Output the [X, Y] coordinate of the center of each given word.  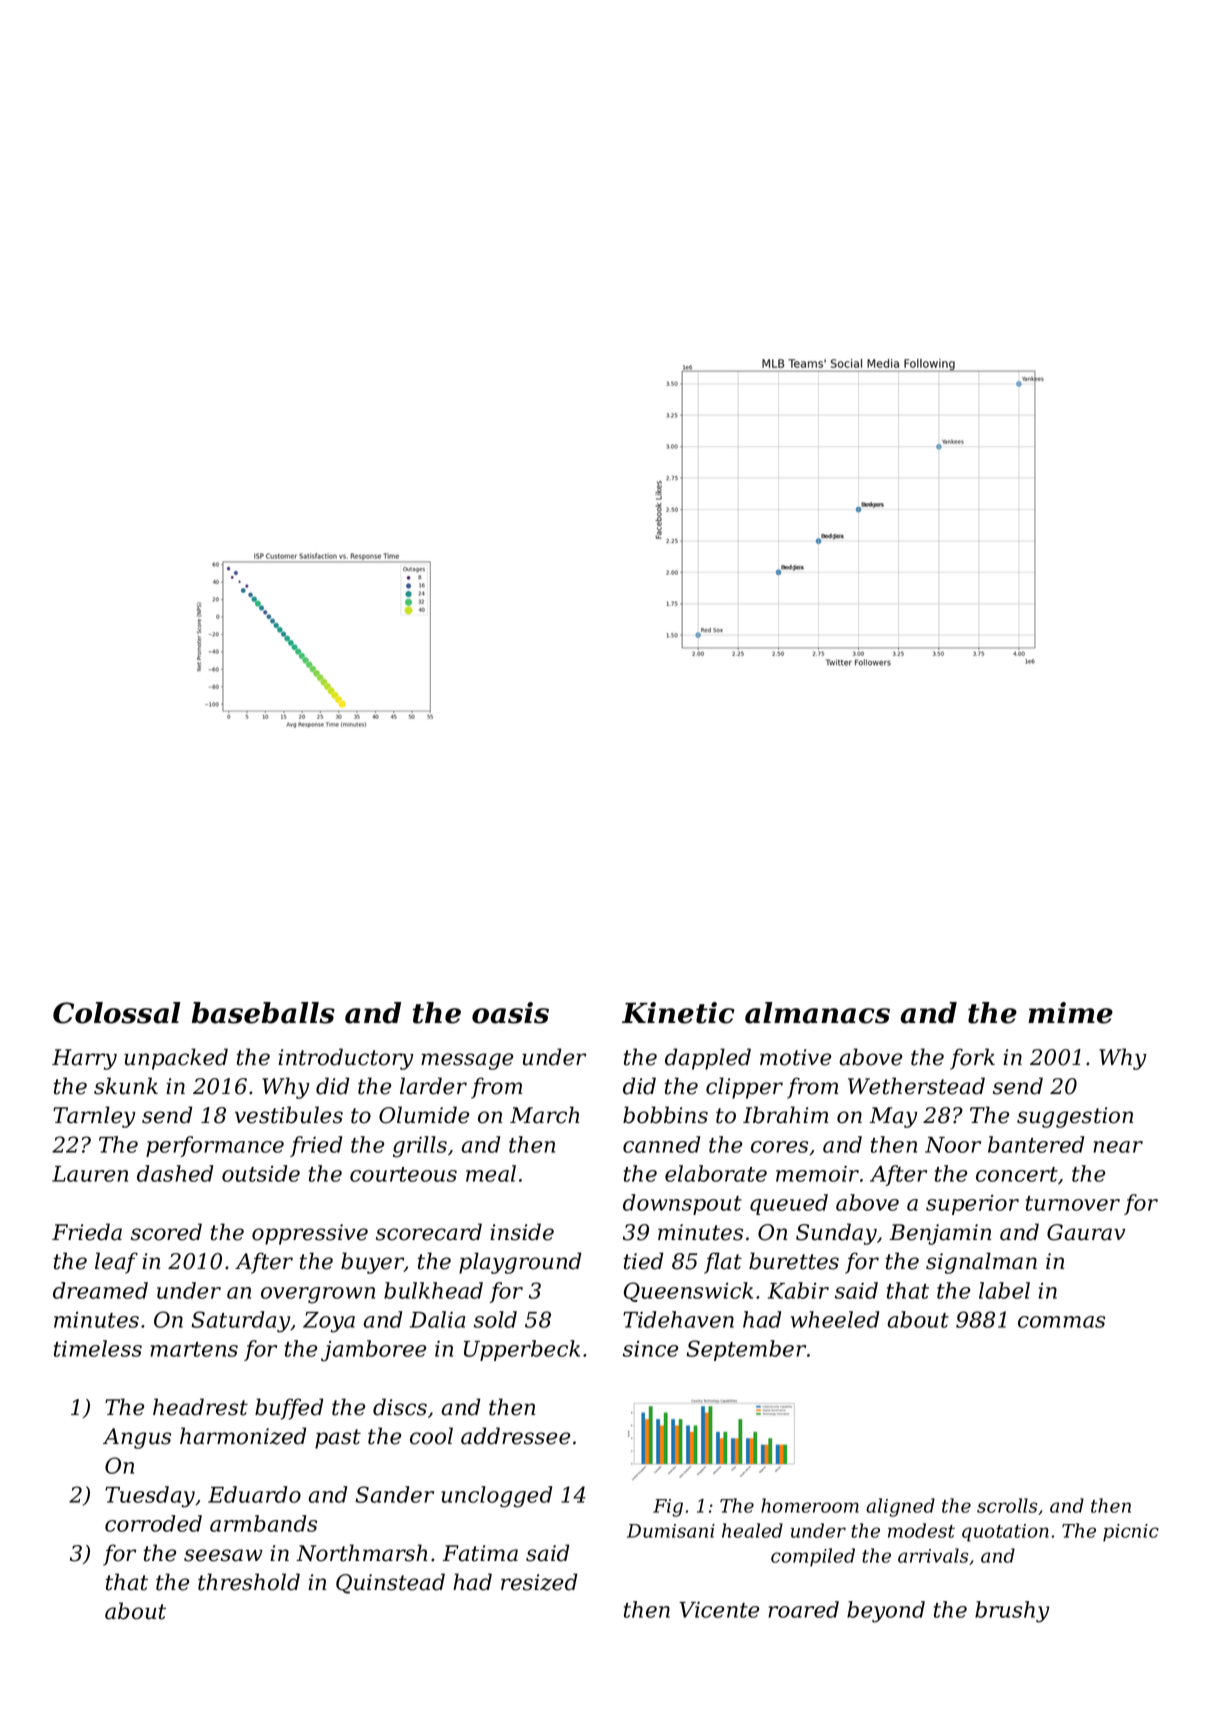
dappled [708, 1059]
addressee [515, 1436]
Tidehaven [678, 1319]
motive [795, 1057]
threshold [249, 1582]
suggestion [1075, 1117]
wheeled [835, 1319]
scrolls [1007, 1505]
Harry [84, 1059]
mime [1070, 1013]
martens [194, 1349]
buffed [289, 1409]
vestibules [289, 1115]
